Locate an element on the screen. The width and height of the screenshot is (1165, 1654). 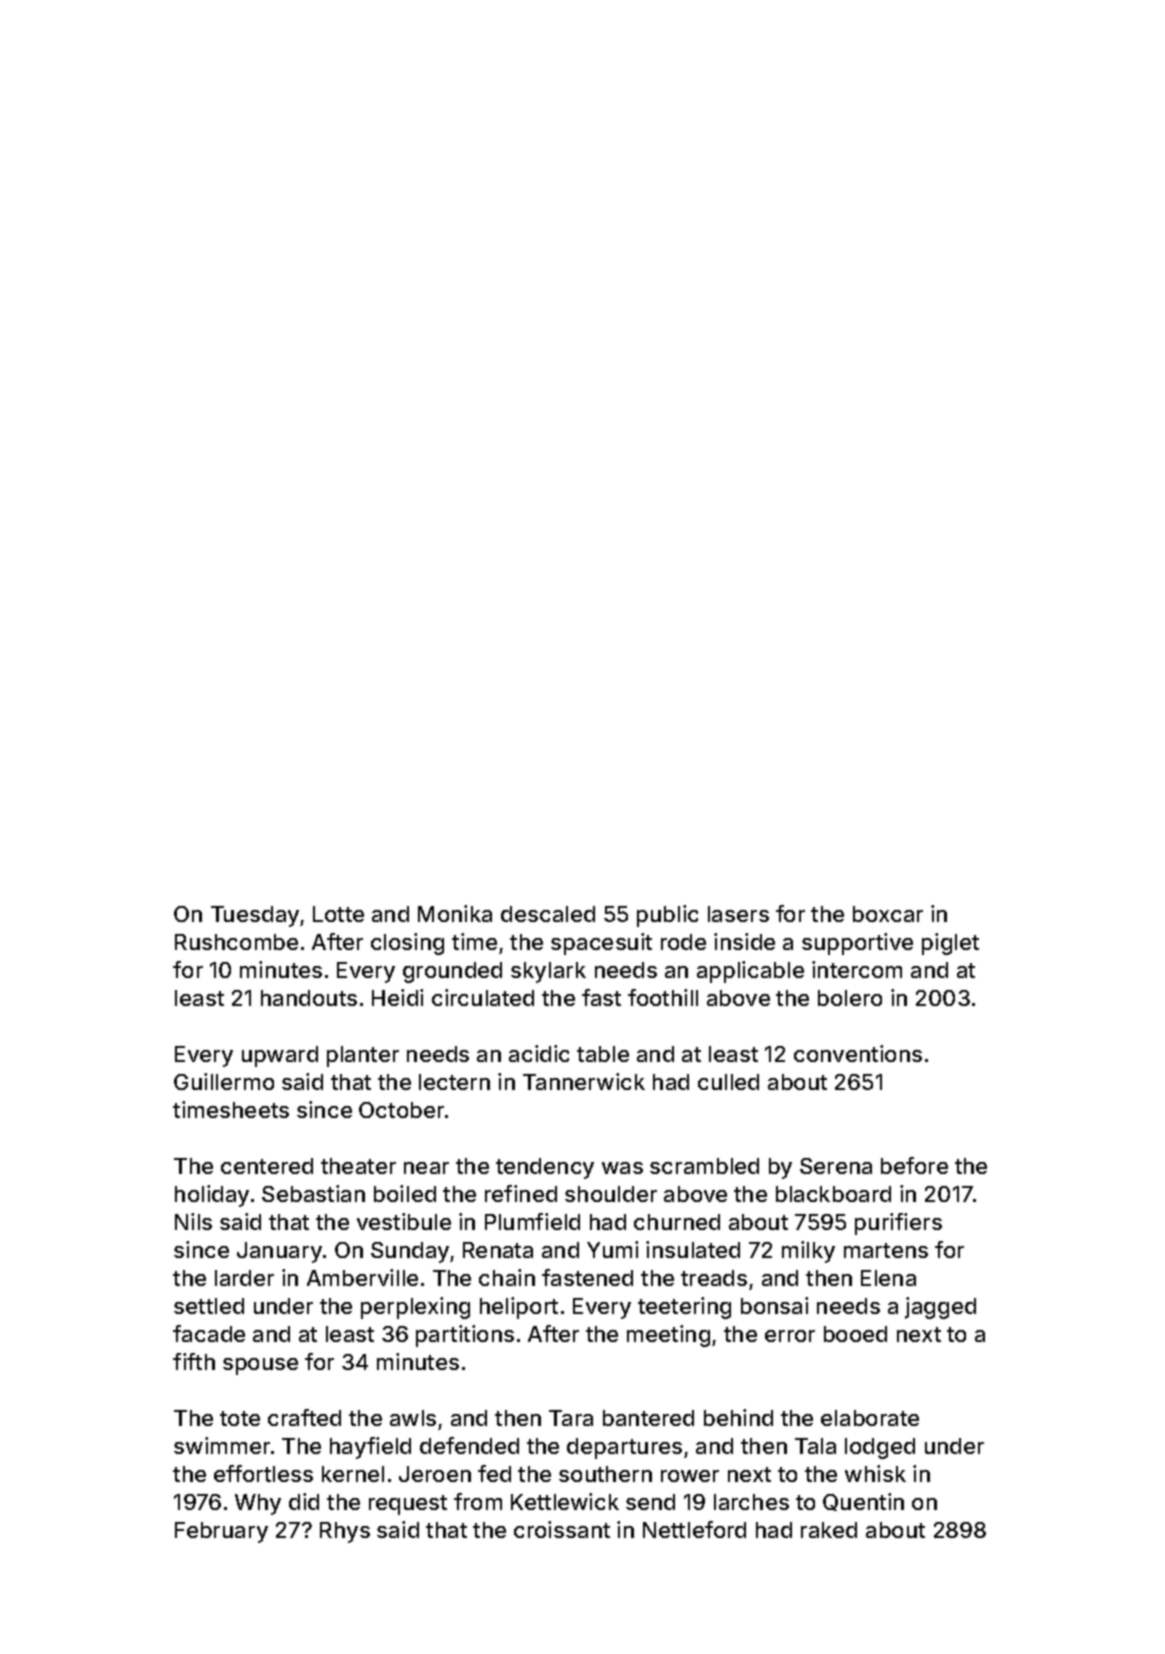
blackboard is located at coordinates (833, 1194).
